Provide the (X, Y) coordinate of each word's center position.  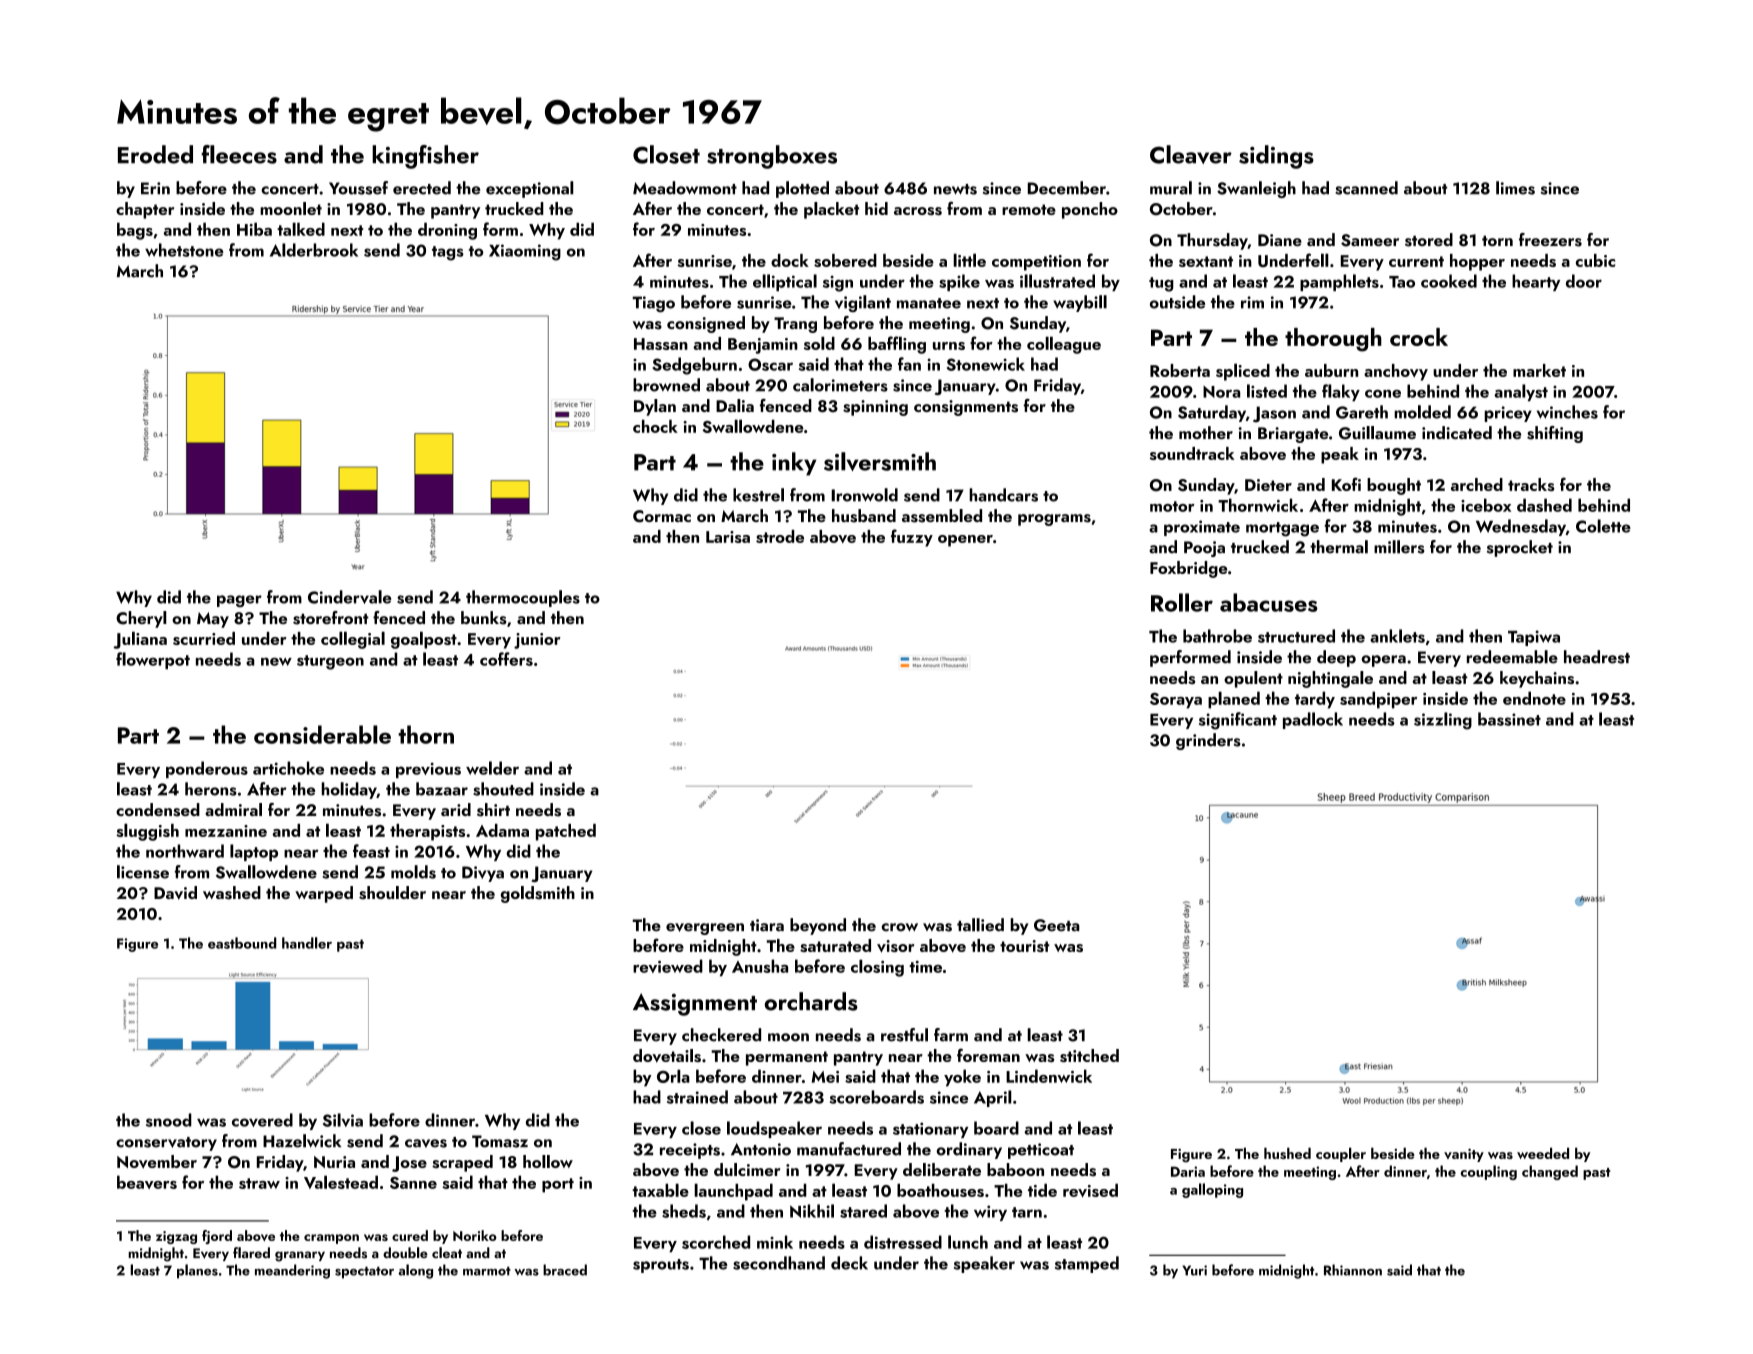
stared (863, 1211)
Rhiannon (1353, 1270)
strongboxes (772, 157)
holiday (349, 790)
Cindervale (350, 597)
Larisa (728, 537)
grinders (1208, 741)
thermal (1339, 547)
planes (197, 1271)
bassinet (1509, 719)
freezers (1550, 240)
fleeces (239, 154)
